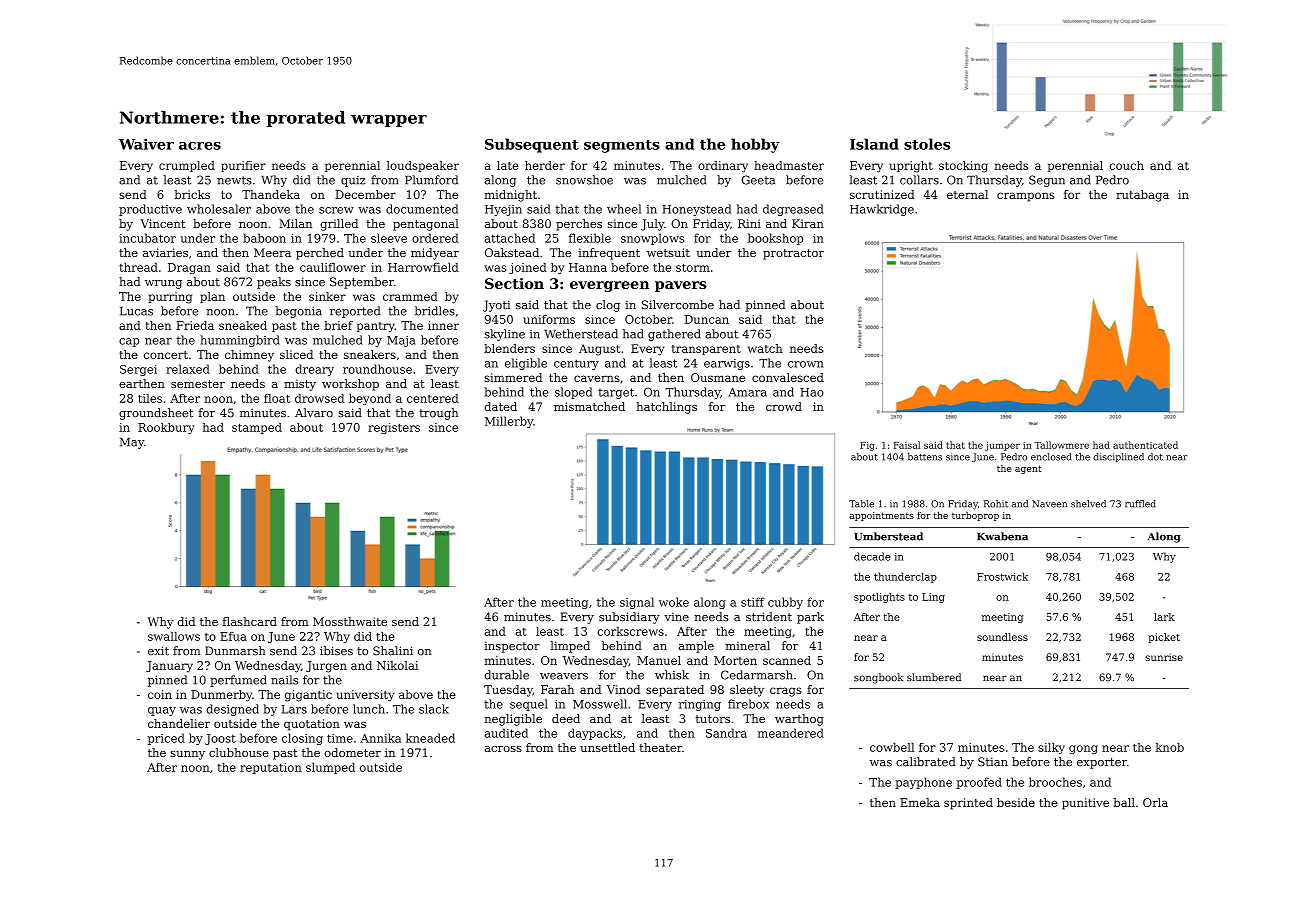 This page has width=1308, height=924. I want to click on reputation, so click(271, 768).
